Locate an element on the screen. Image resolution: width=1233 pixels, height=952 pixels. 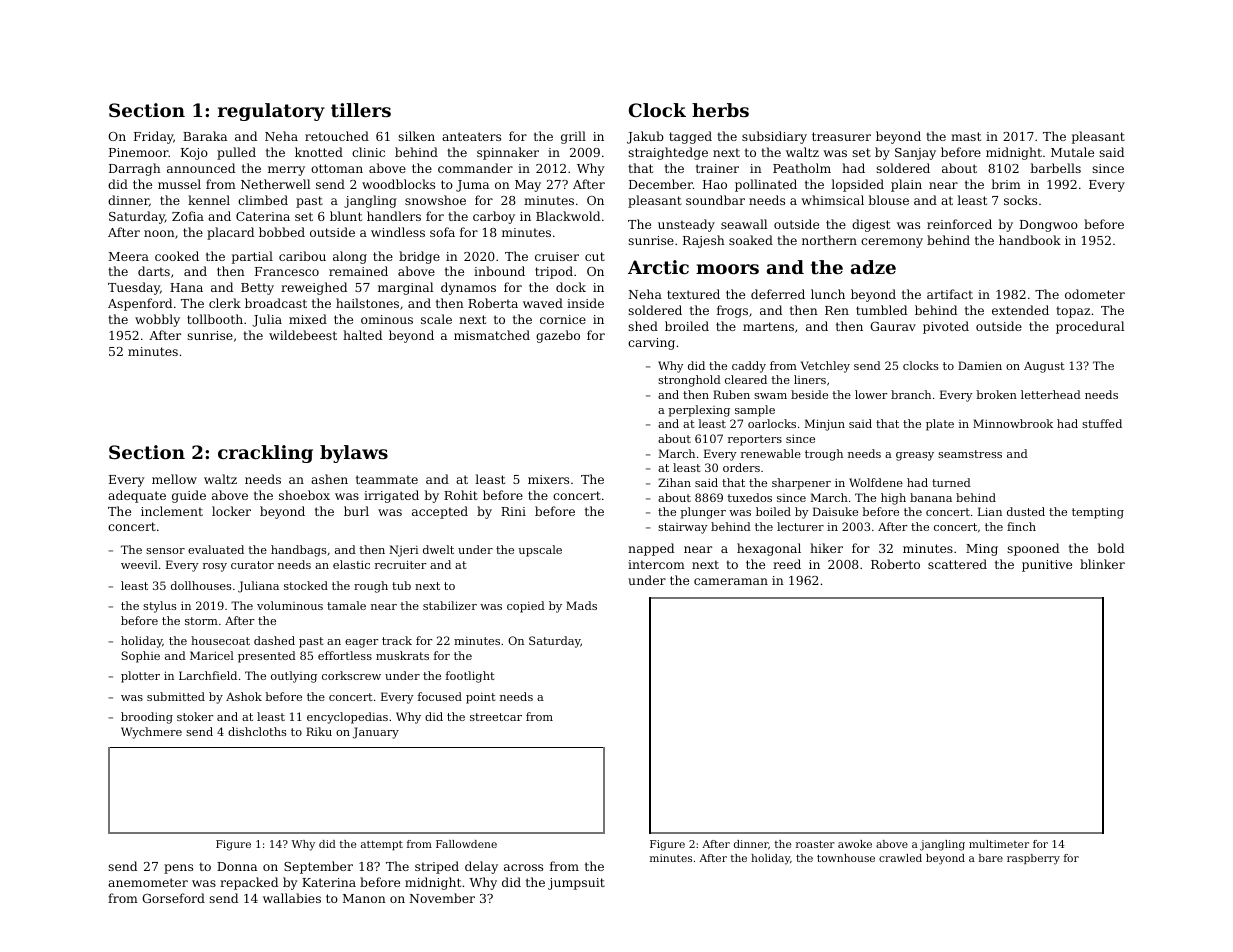
textured is located at coordinates (693, 294).
